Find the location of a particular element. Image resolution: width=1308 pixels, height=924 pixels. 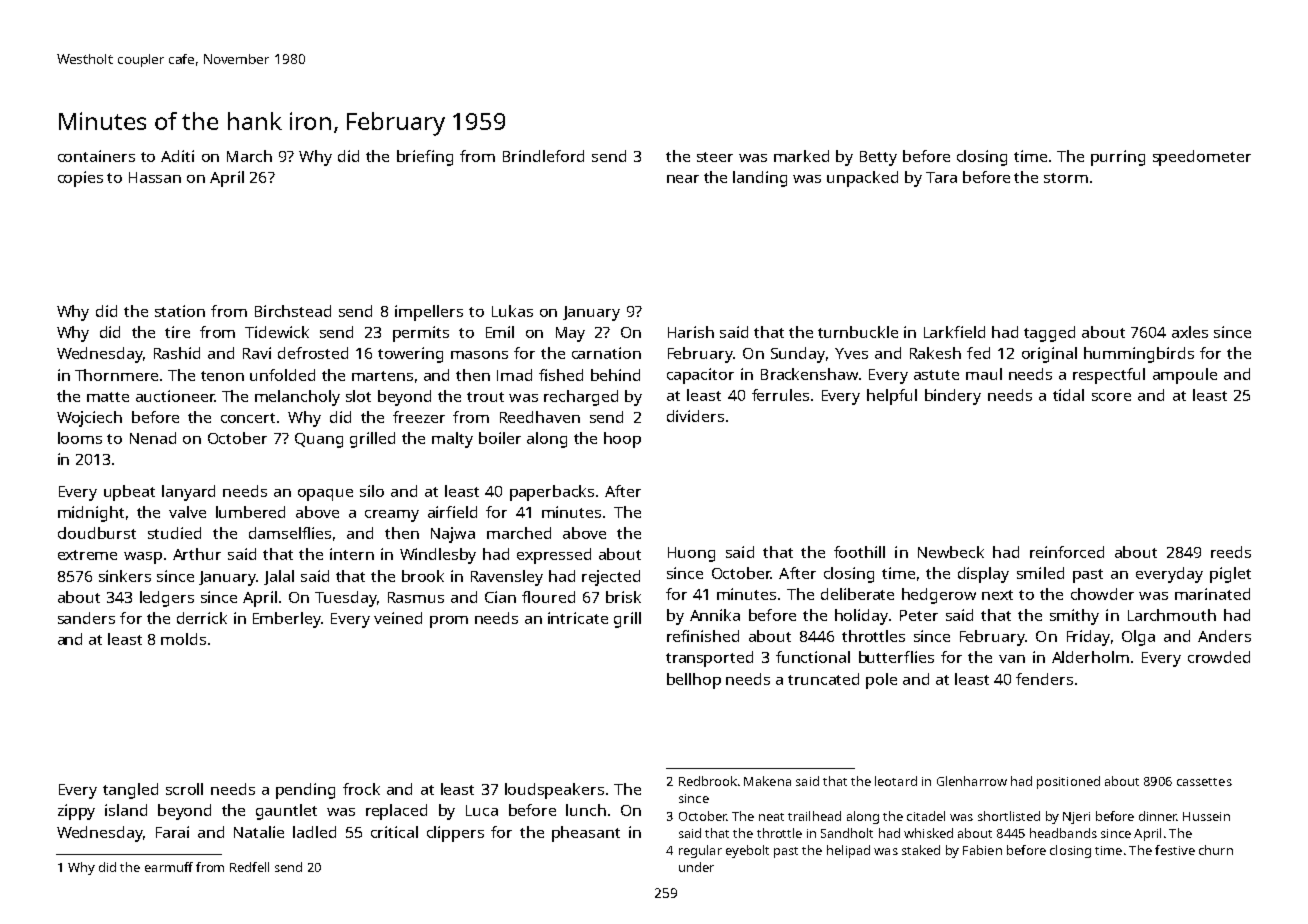

Lukas is located at coordinates (512, 311).
